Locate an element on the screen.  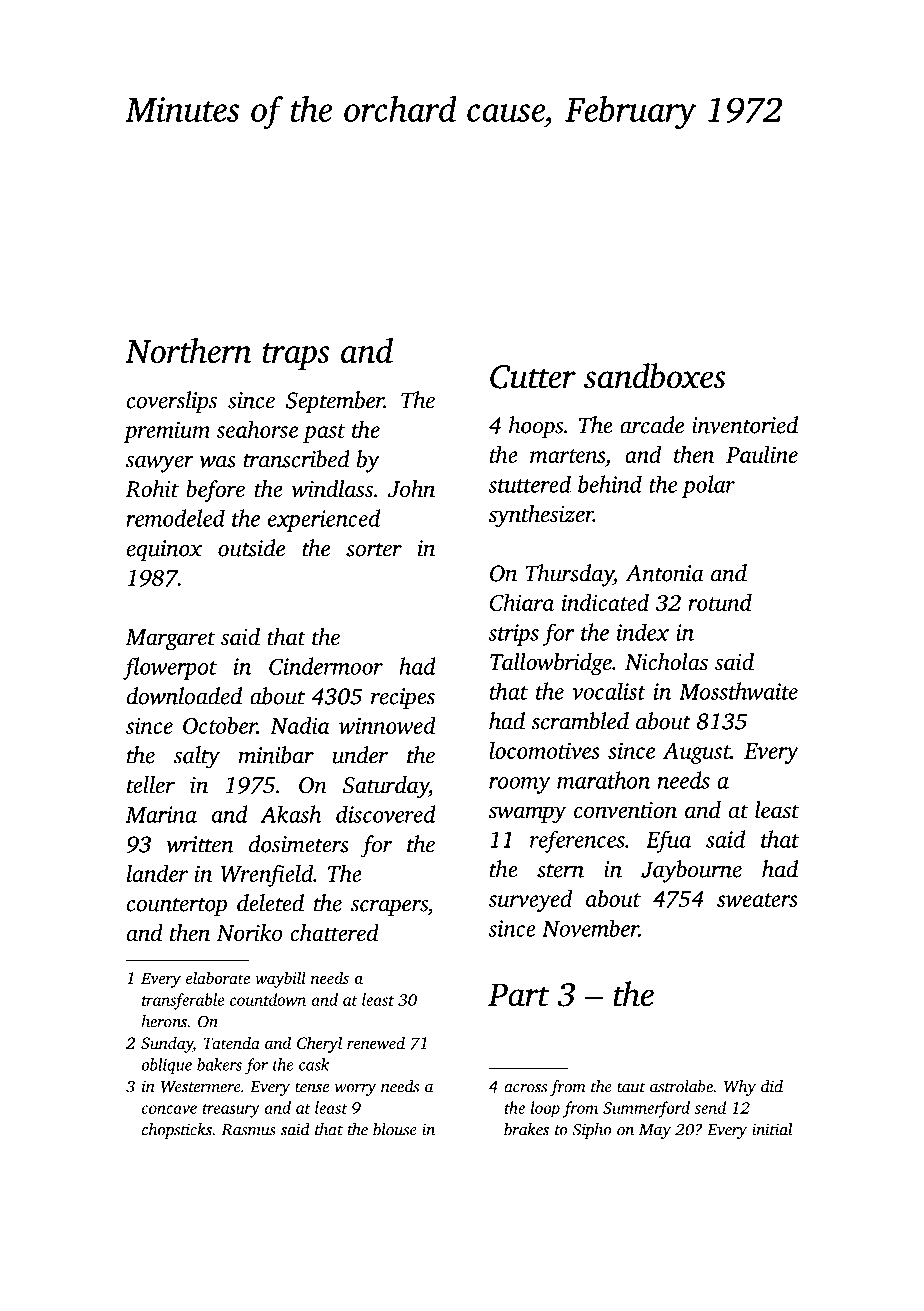
lander is located at coordinates (157, 873).
